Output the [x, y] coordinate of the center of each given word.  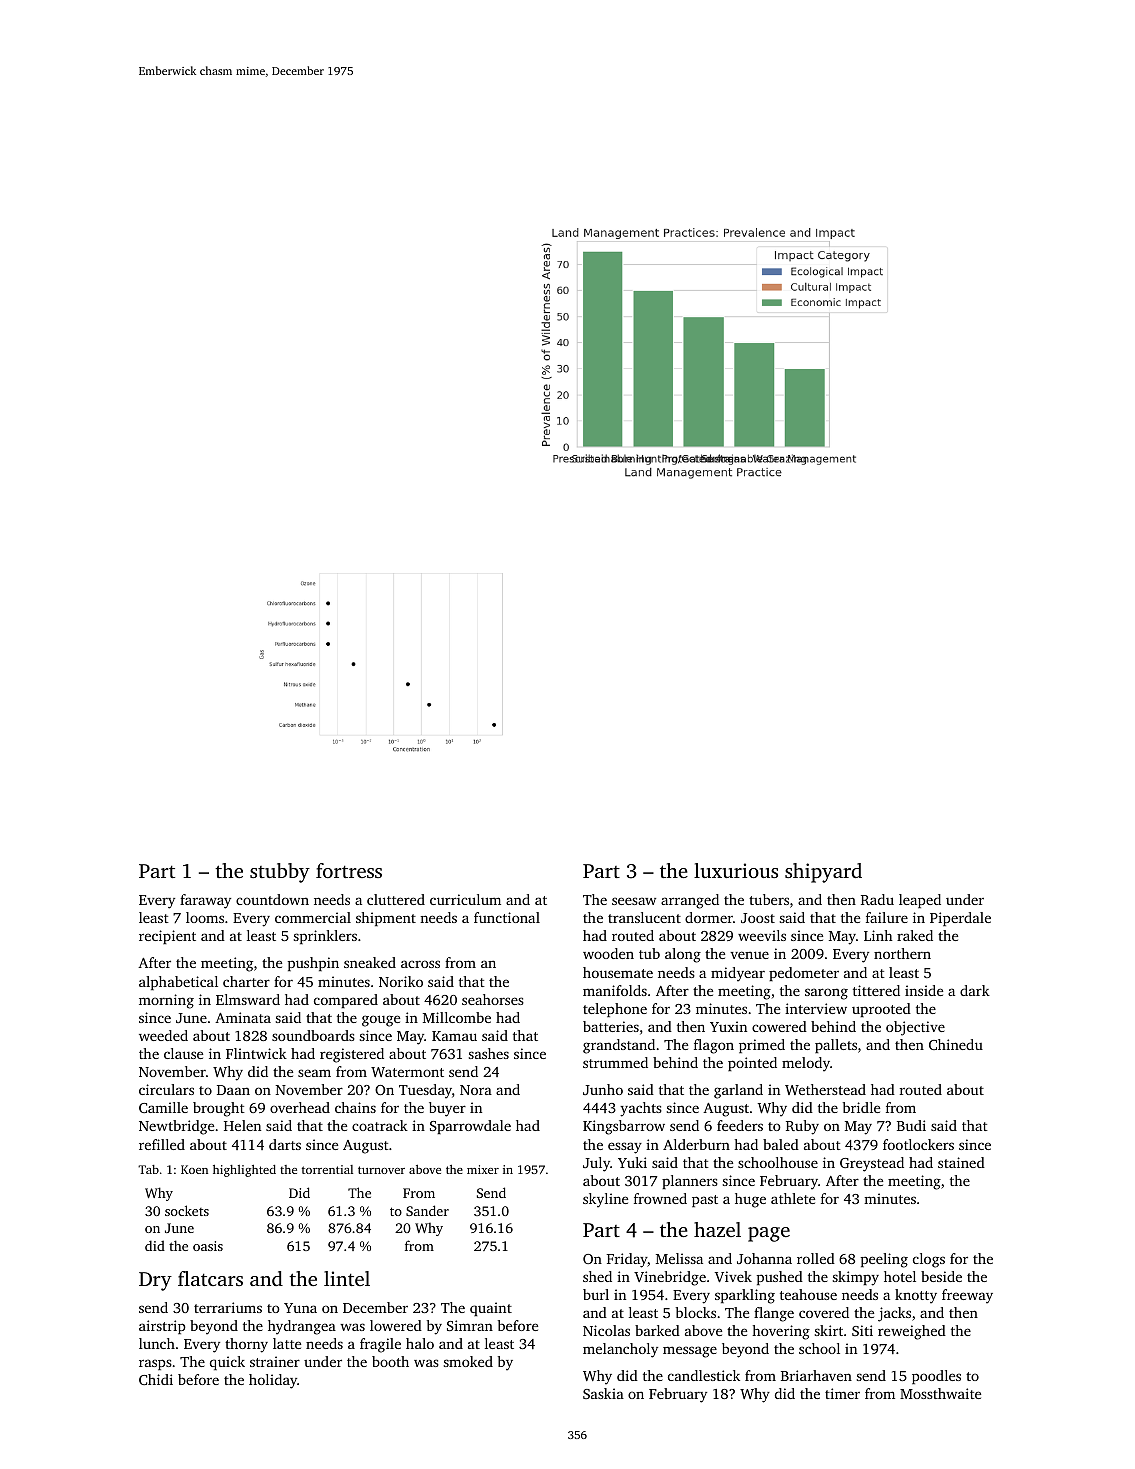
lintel [347, 1278]
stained [961, 1162]
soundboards [313, 1035]
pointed [752, 1064]
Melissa [679, 1258]
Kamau [454, 1036]
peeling [884, 1260]
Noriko [401, 981]
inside [924, 990]
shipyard [823, 873]
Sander [427, 1210]
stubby [280, 873]
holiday [273, 1381]
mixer [483, 1169]
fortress [349, 870]
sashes [489, 1053]
